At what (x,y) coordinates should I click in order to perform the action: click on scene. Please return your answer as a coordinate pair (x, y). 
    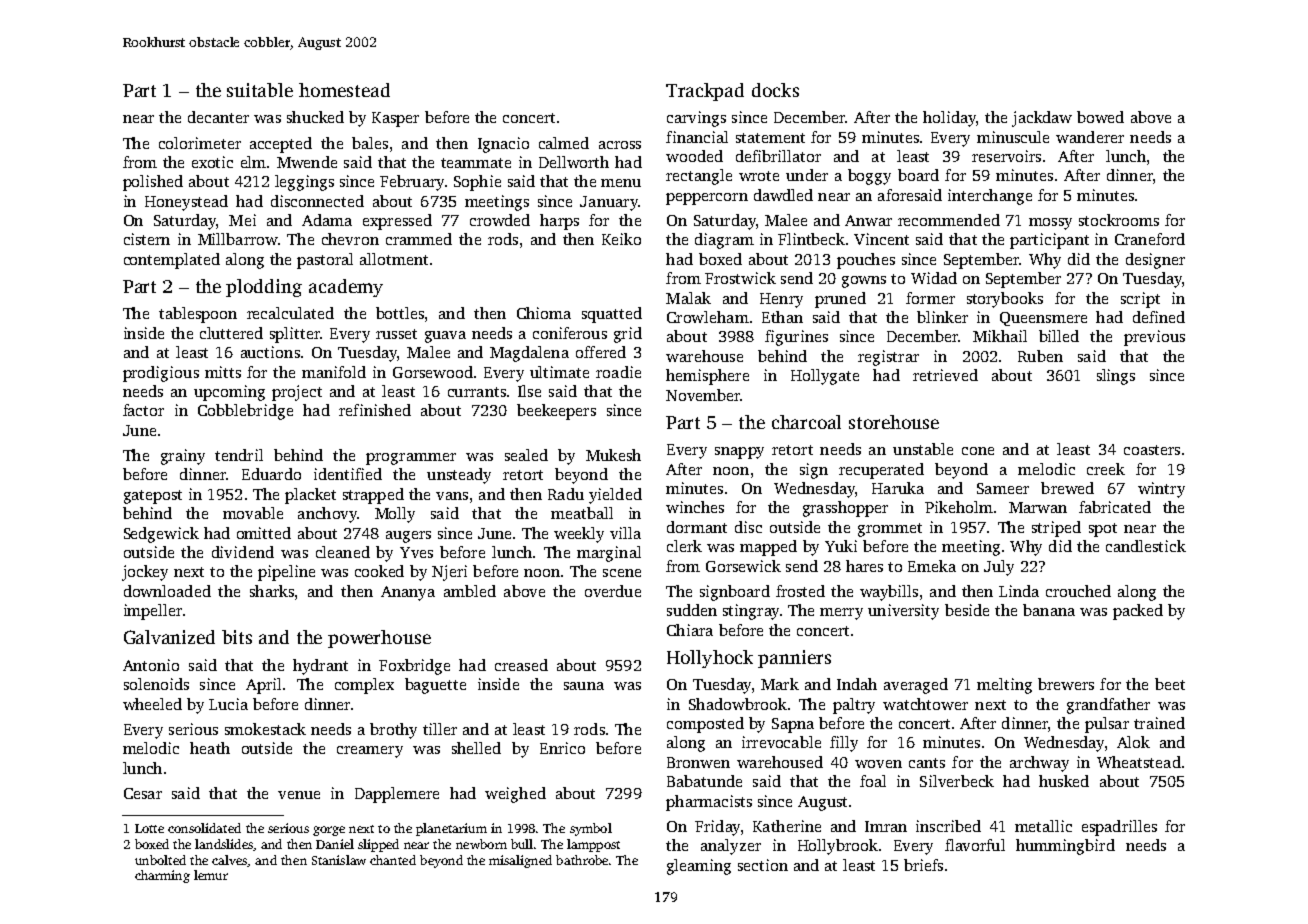
    Looking at the image, I should click on (622, 573).
